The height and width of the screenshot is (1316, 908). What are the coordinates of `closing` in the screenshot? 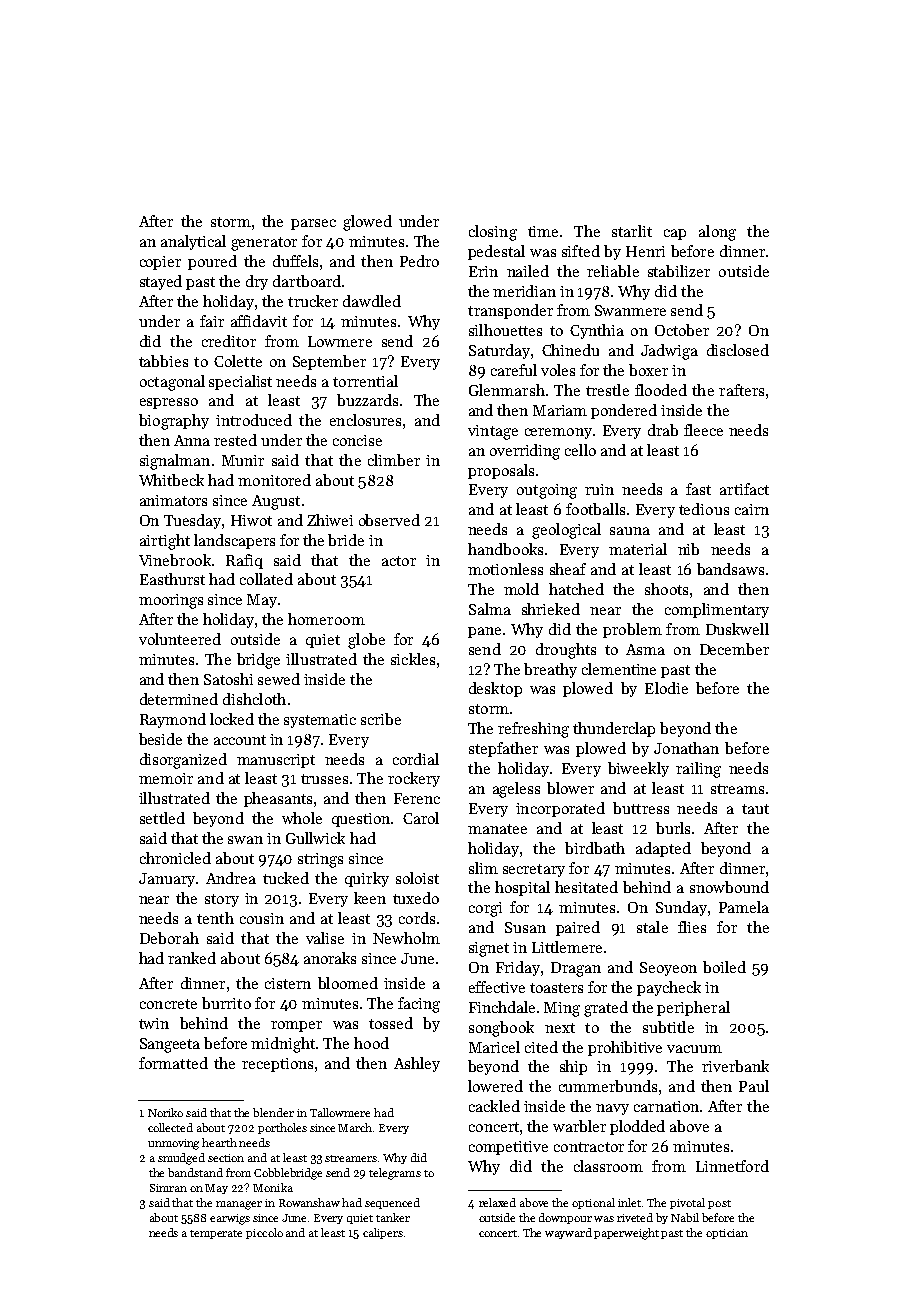 It's located at (493, 233).
